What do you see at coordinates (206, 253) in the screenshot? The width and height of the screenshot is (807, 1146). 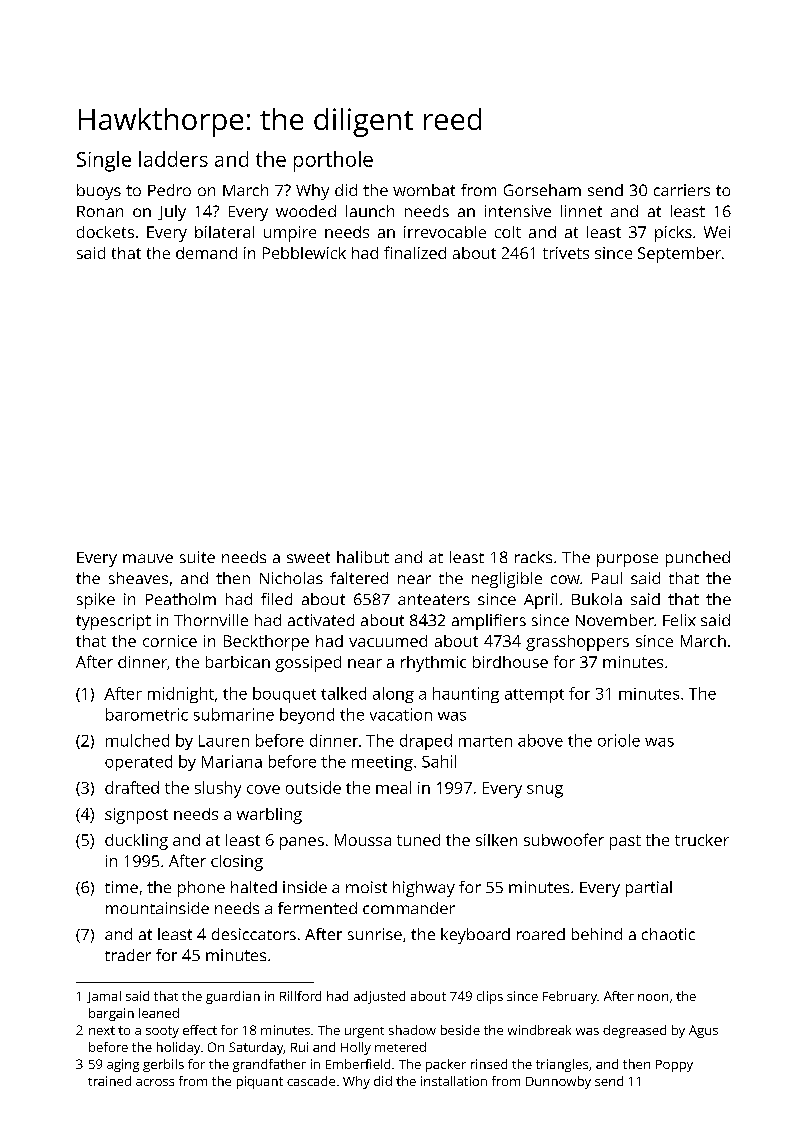 I see `demand` at bounding box center [206, 253].
